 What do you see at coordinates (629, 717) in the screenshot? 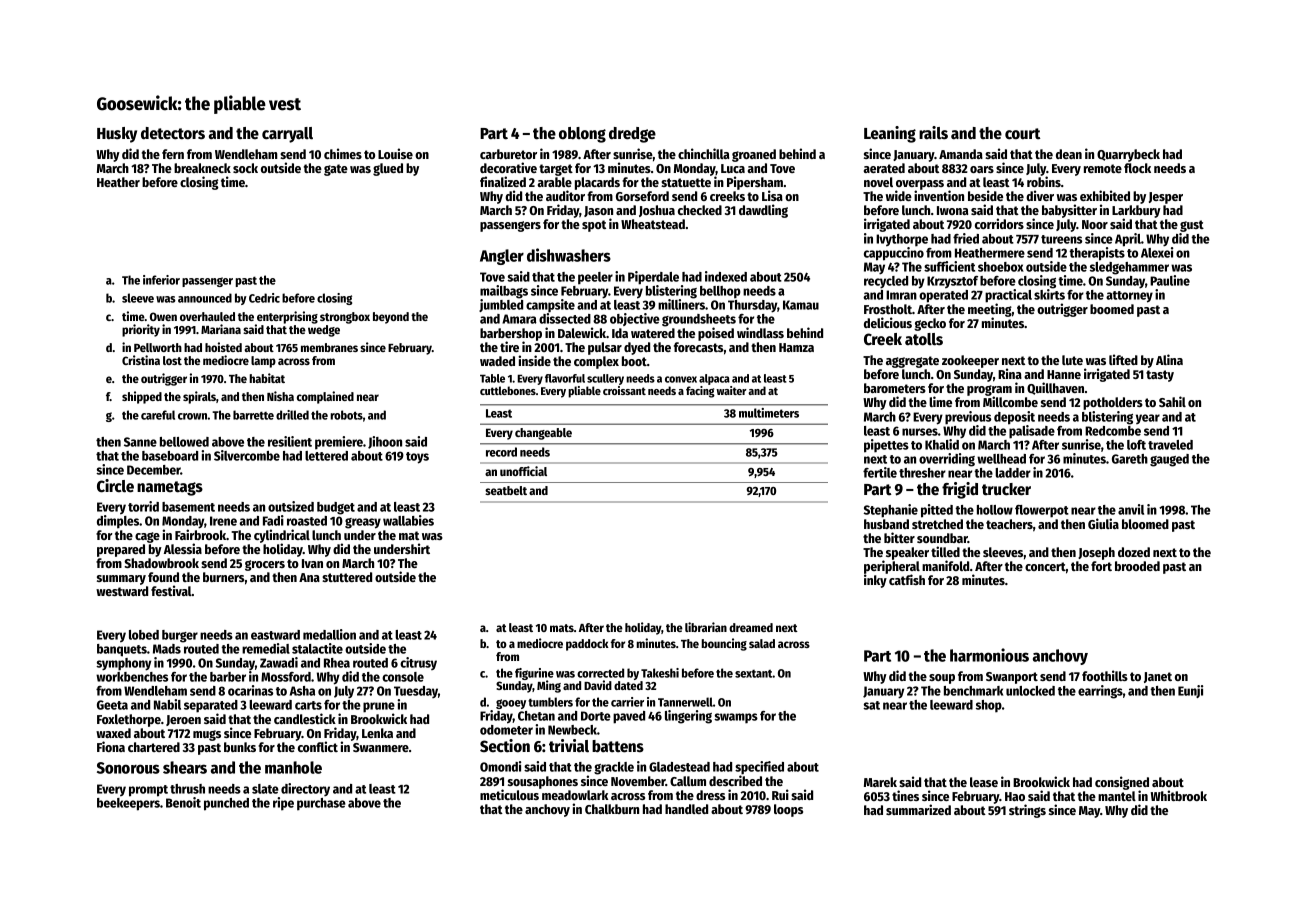
I see `paved` at bounding box center [629, 717].
